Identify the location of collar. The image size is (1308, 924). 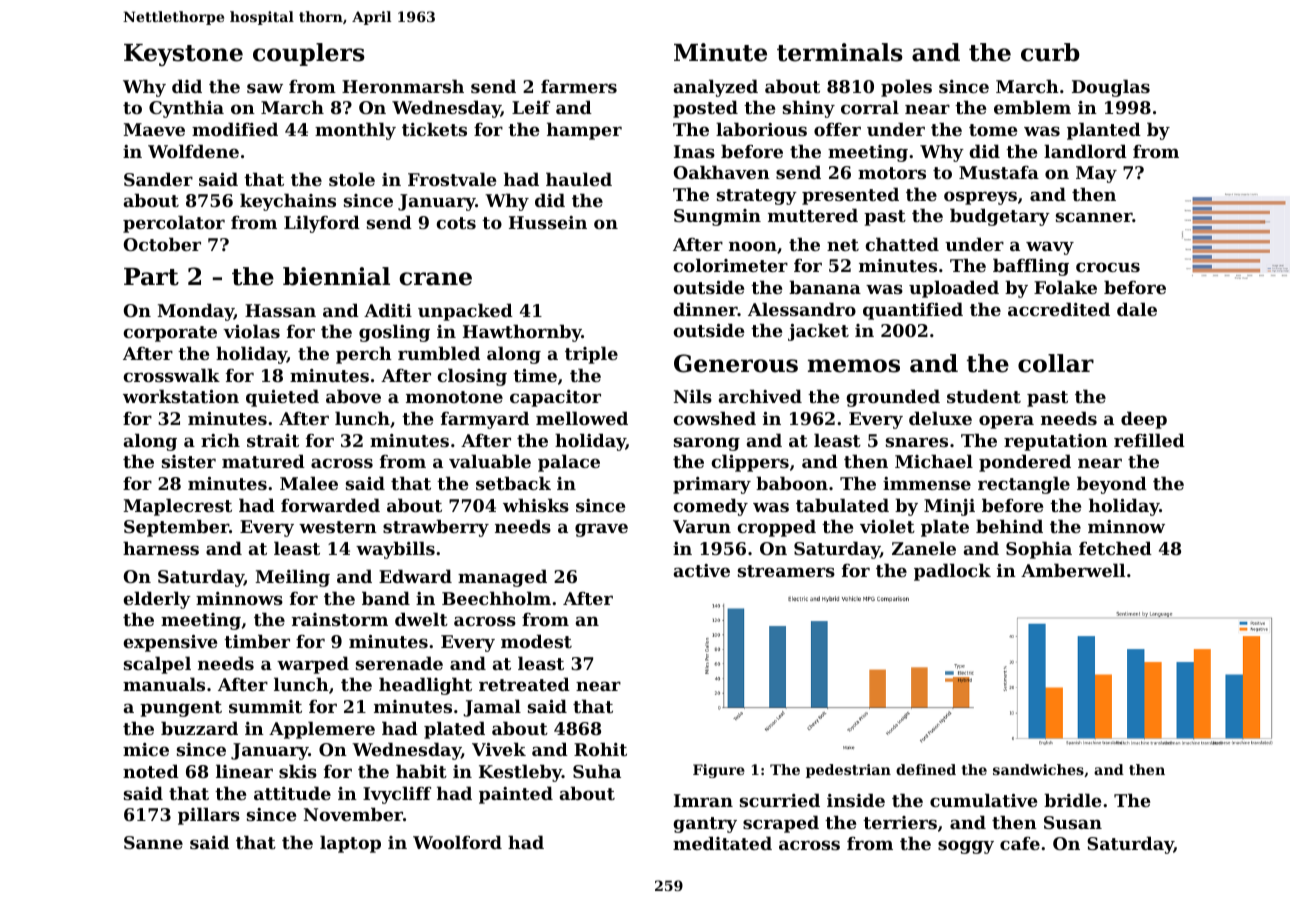
(1056, 363).
